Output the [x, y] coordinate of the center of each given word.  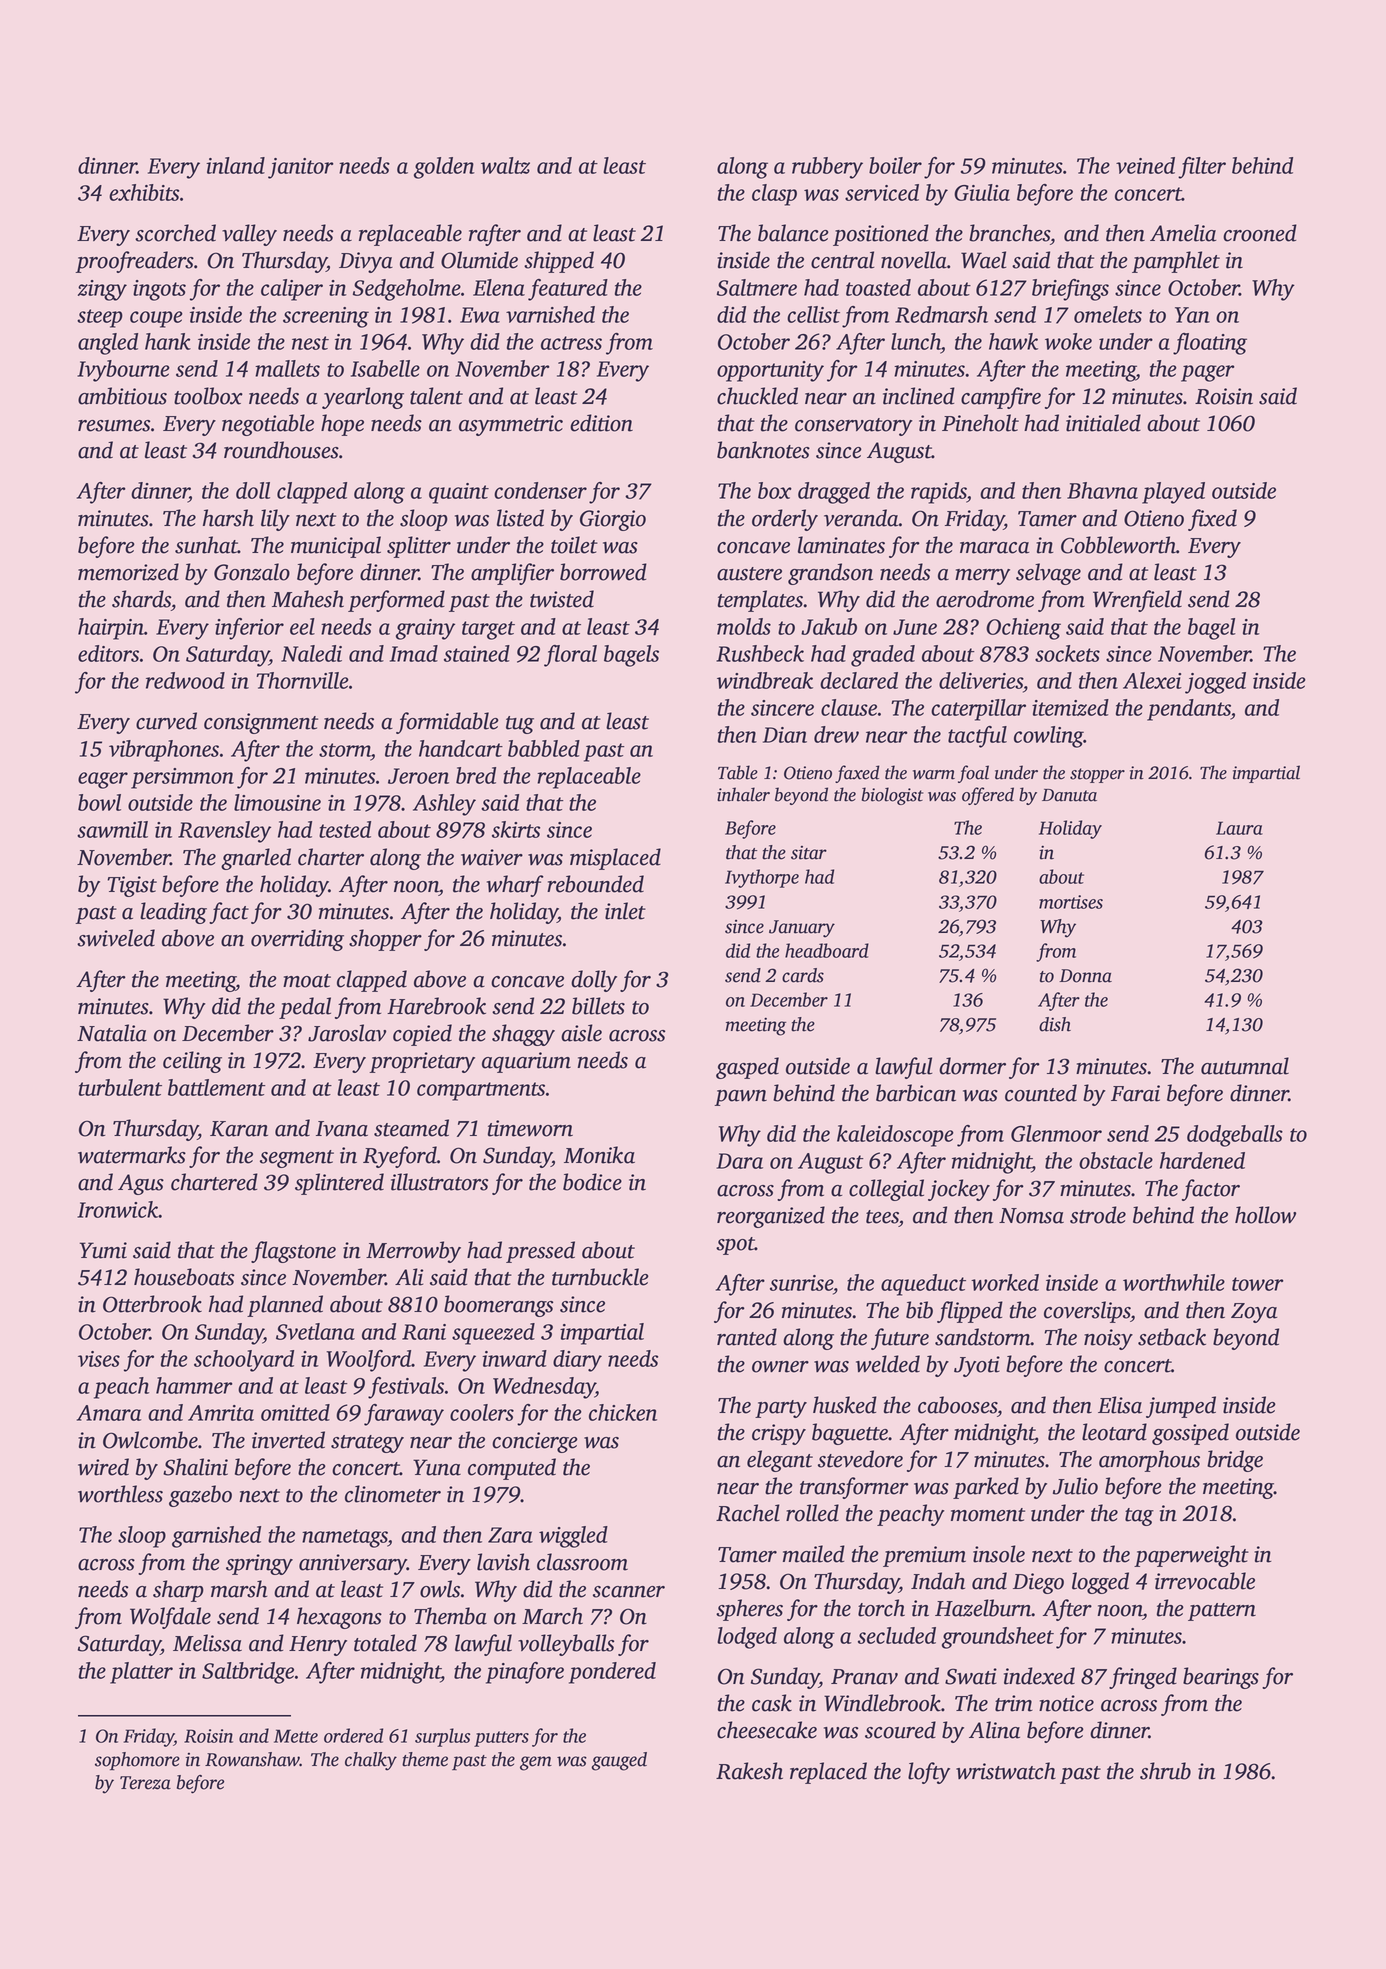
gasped [747, 1068]
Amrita [221, 1413]
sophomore [137, 1761]
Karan [239, 1129]
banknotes [763, 450]
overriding [297, 940]
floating [1210, 344]
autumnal [1245, 1066]
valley [249, 235]
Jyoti [977, 1366]
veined [1145, 165]
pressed [540, 1252]
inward [514, 1358]
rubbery [827, 168]
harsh [228, 518]
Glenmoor [1056, 1133]
